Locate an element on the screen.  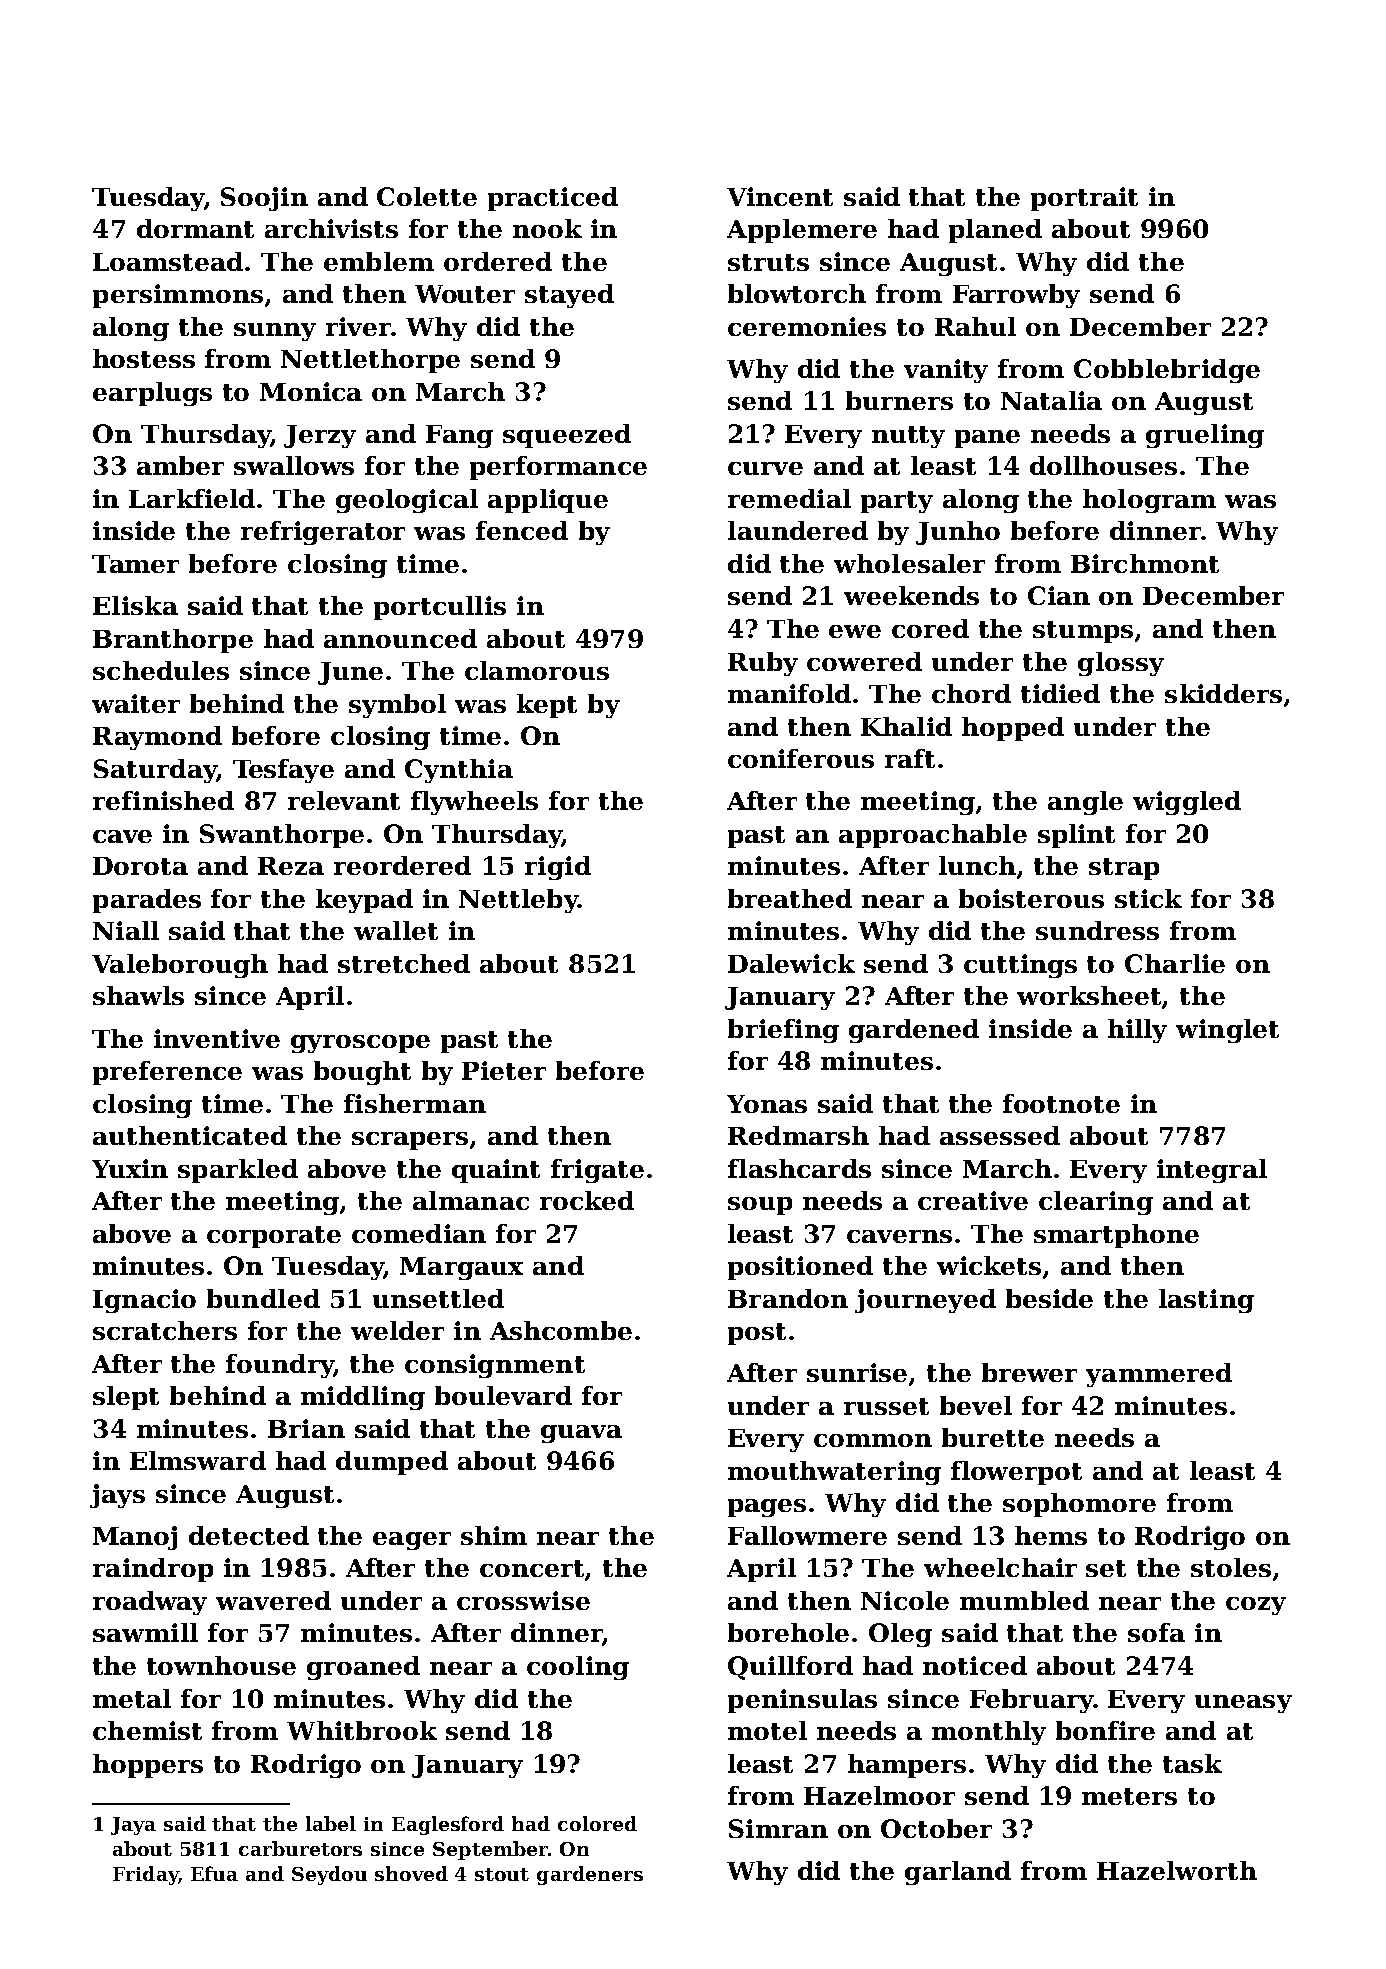
Seydou is located at coordinates (329, 1875).
